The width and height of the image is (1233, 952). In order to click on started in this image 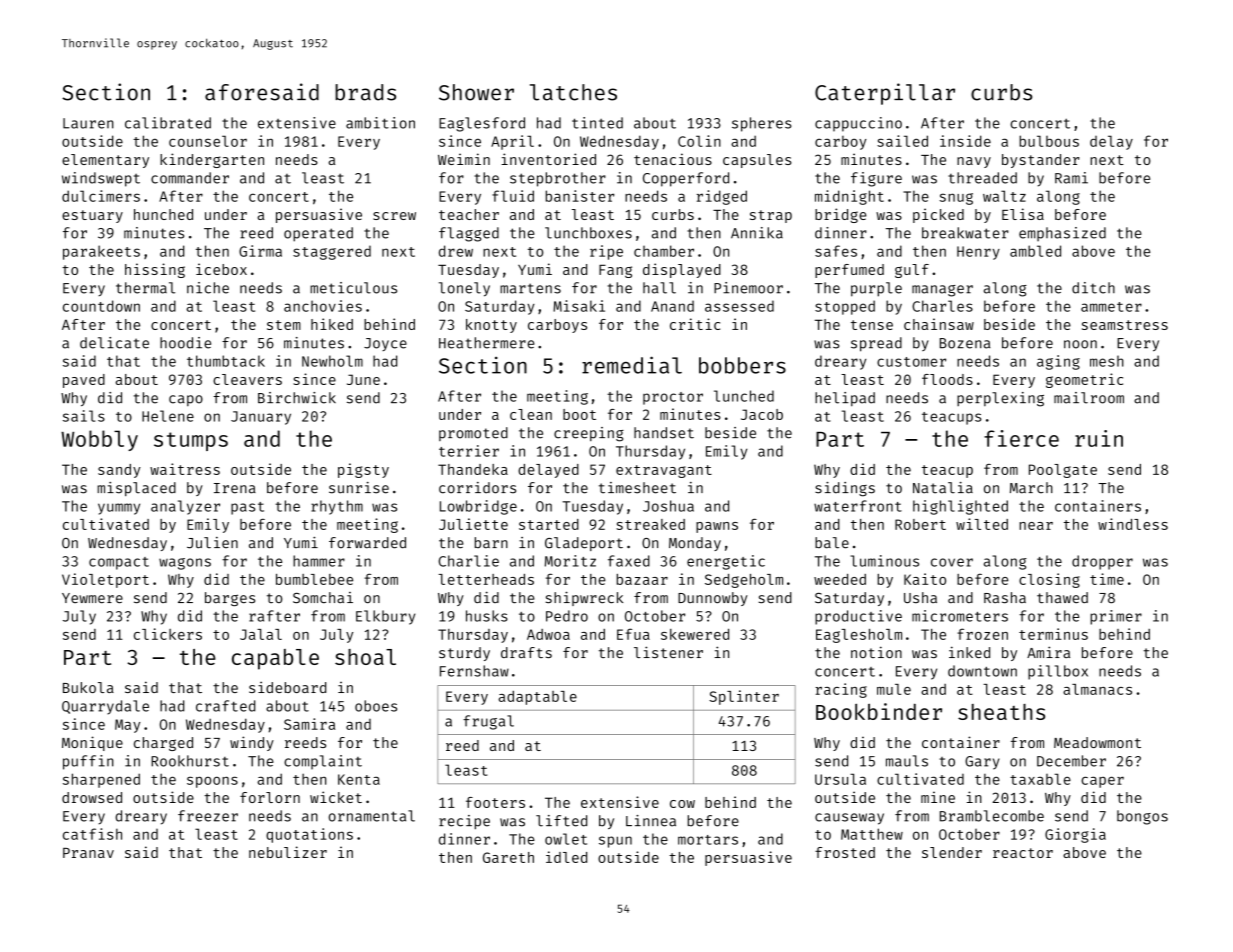, I will do `click(549, 524)`.
